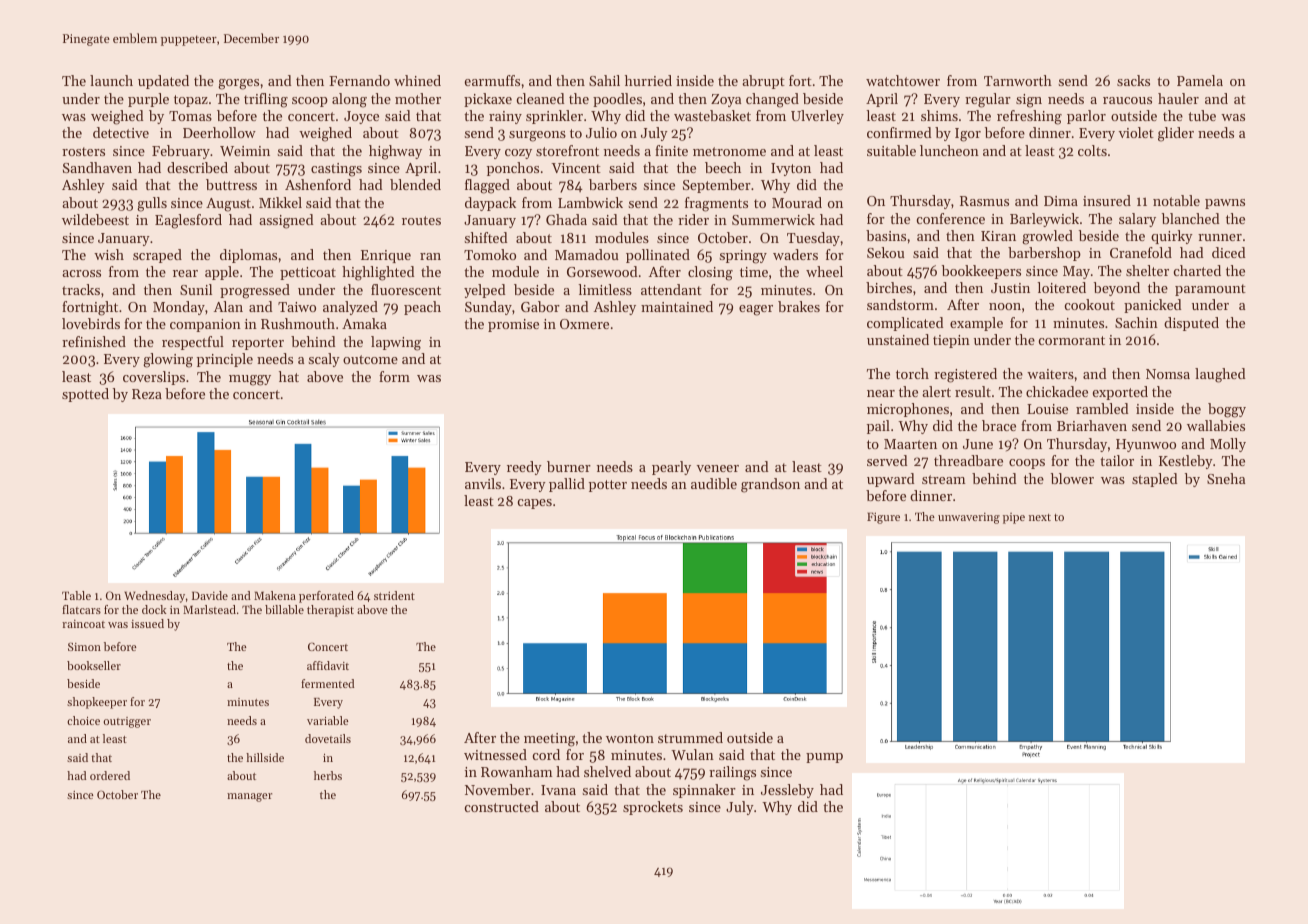  I want to click on rosters, so click(83, 151).
